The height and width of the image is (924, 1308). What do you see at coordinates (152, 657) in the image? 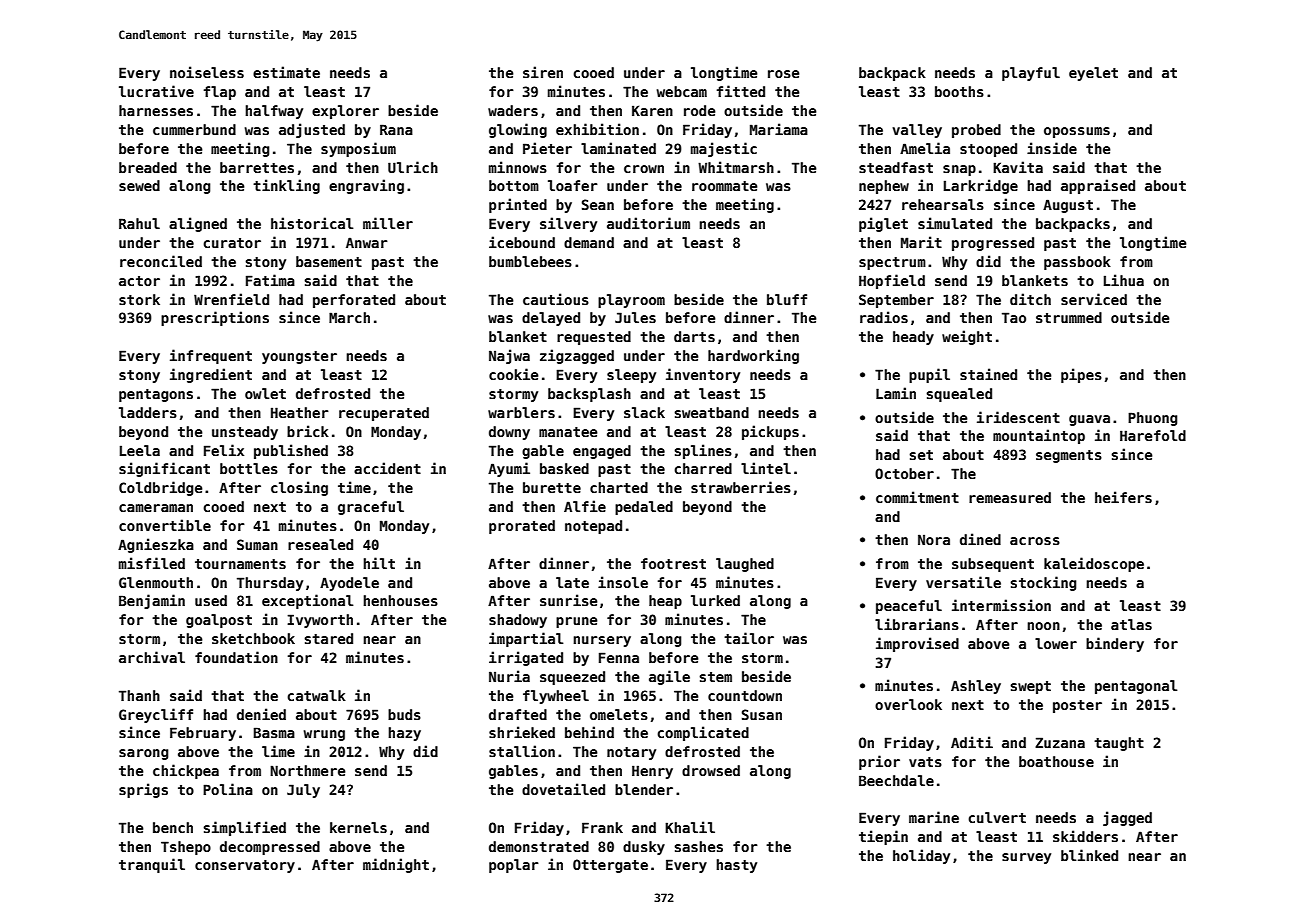
I see `archival` at bounding box center [152, 657].
